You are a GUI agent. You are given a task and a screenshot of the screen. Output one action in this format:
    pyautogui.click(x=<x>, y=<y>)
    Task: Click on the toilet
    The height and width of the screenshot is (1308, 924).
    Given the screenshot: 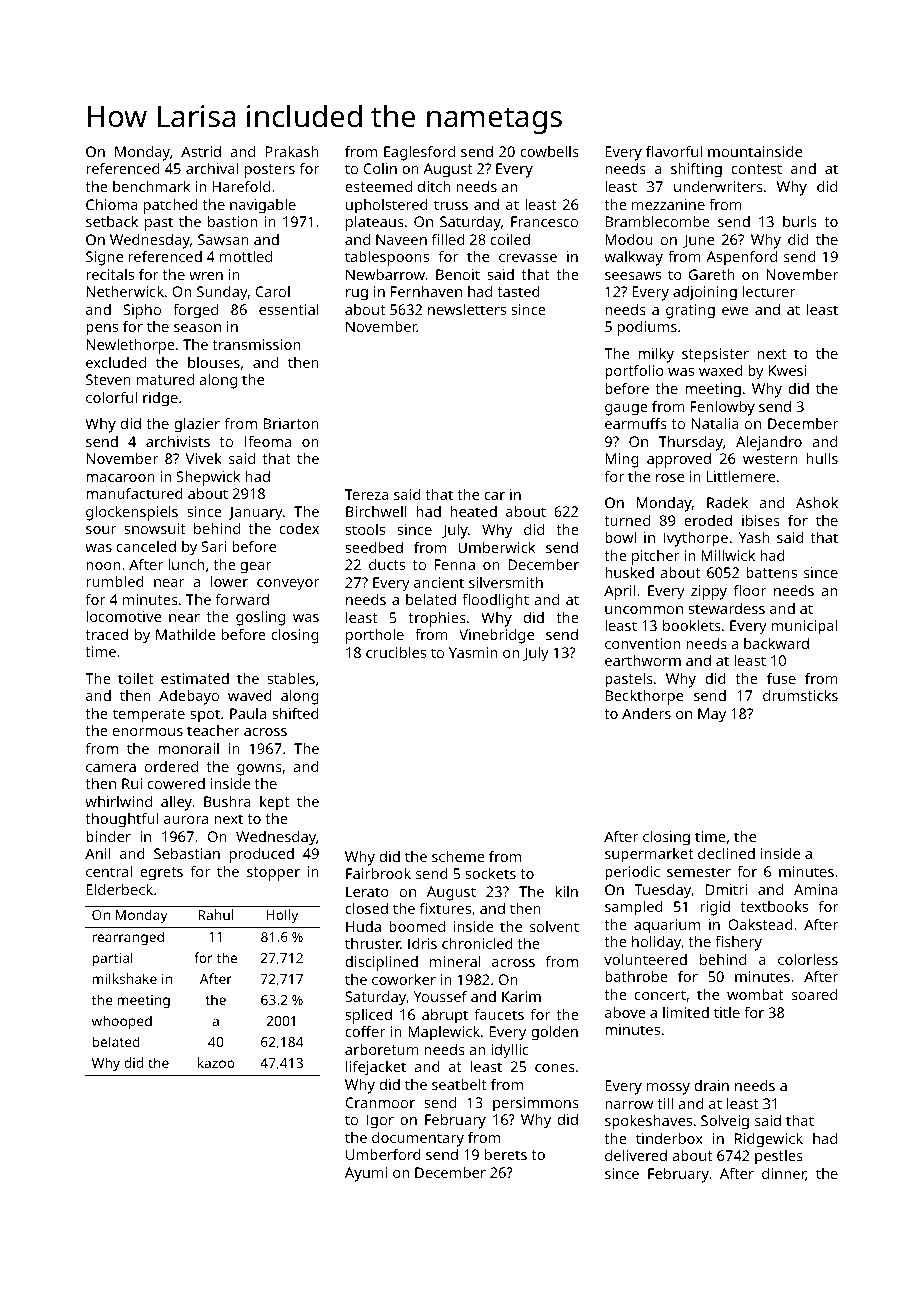 What is the action you would take?
    pyautogui.click(x=135, y=678)
